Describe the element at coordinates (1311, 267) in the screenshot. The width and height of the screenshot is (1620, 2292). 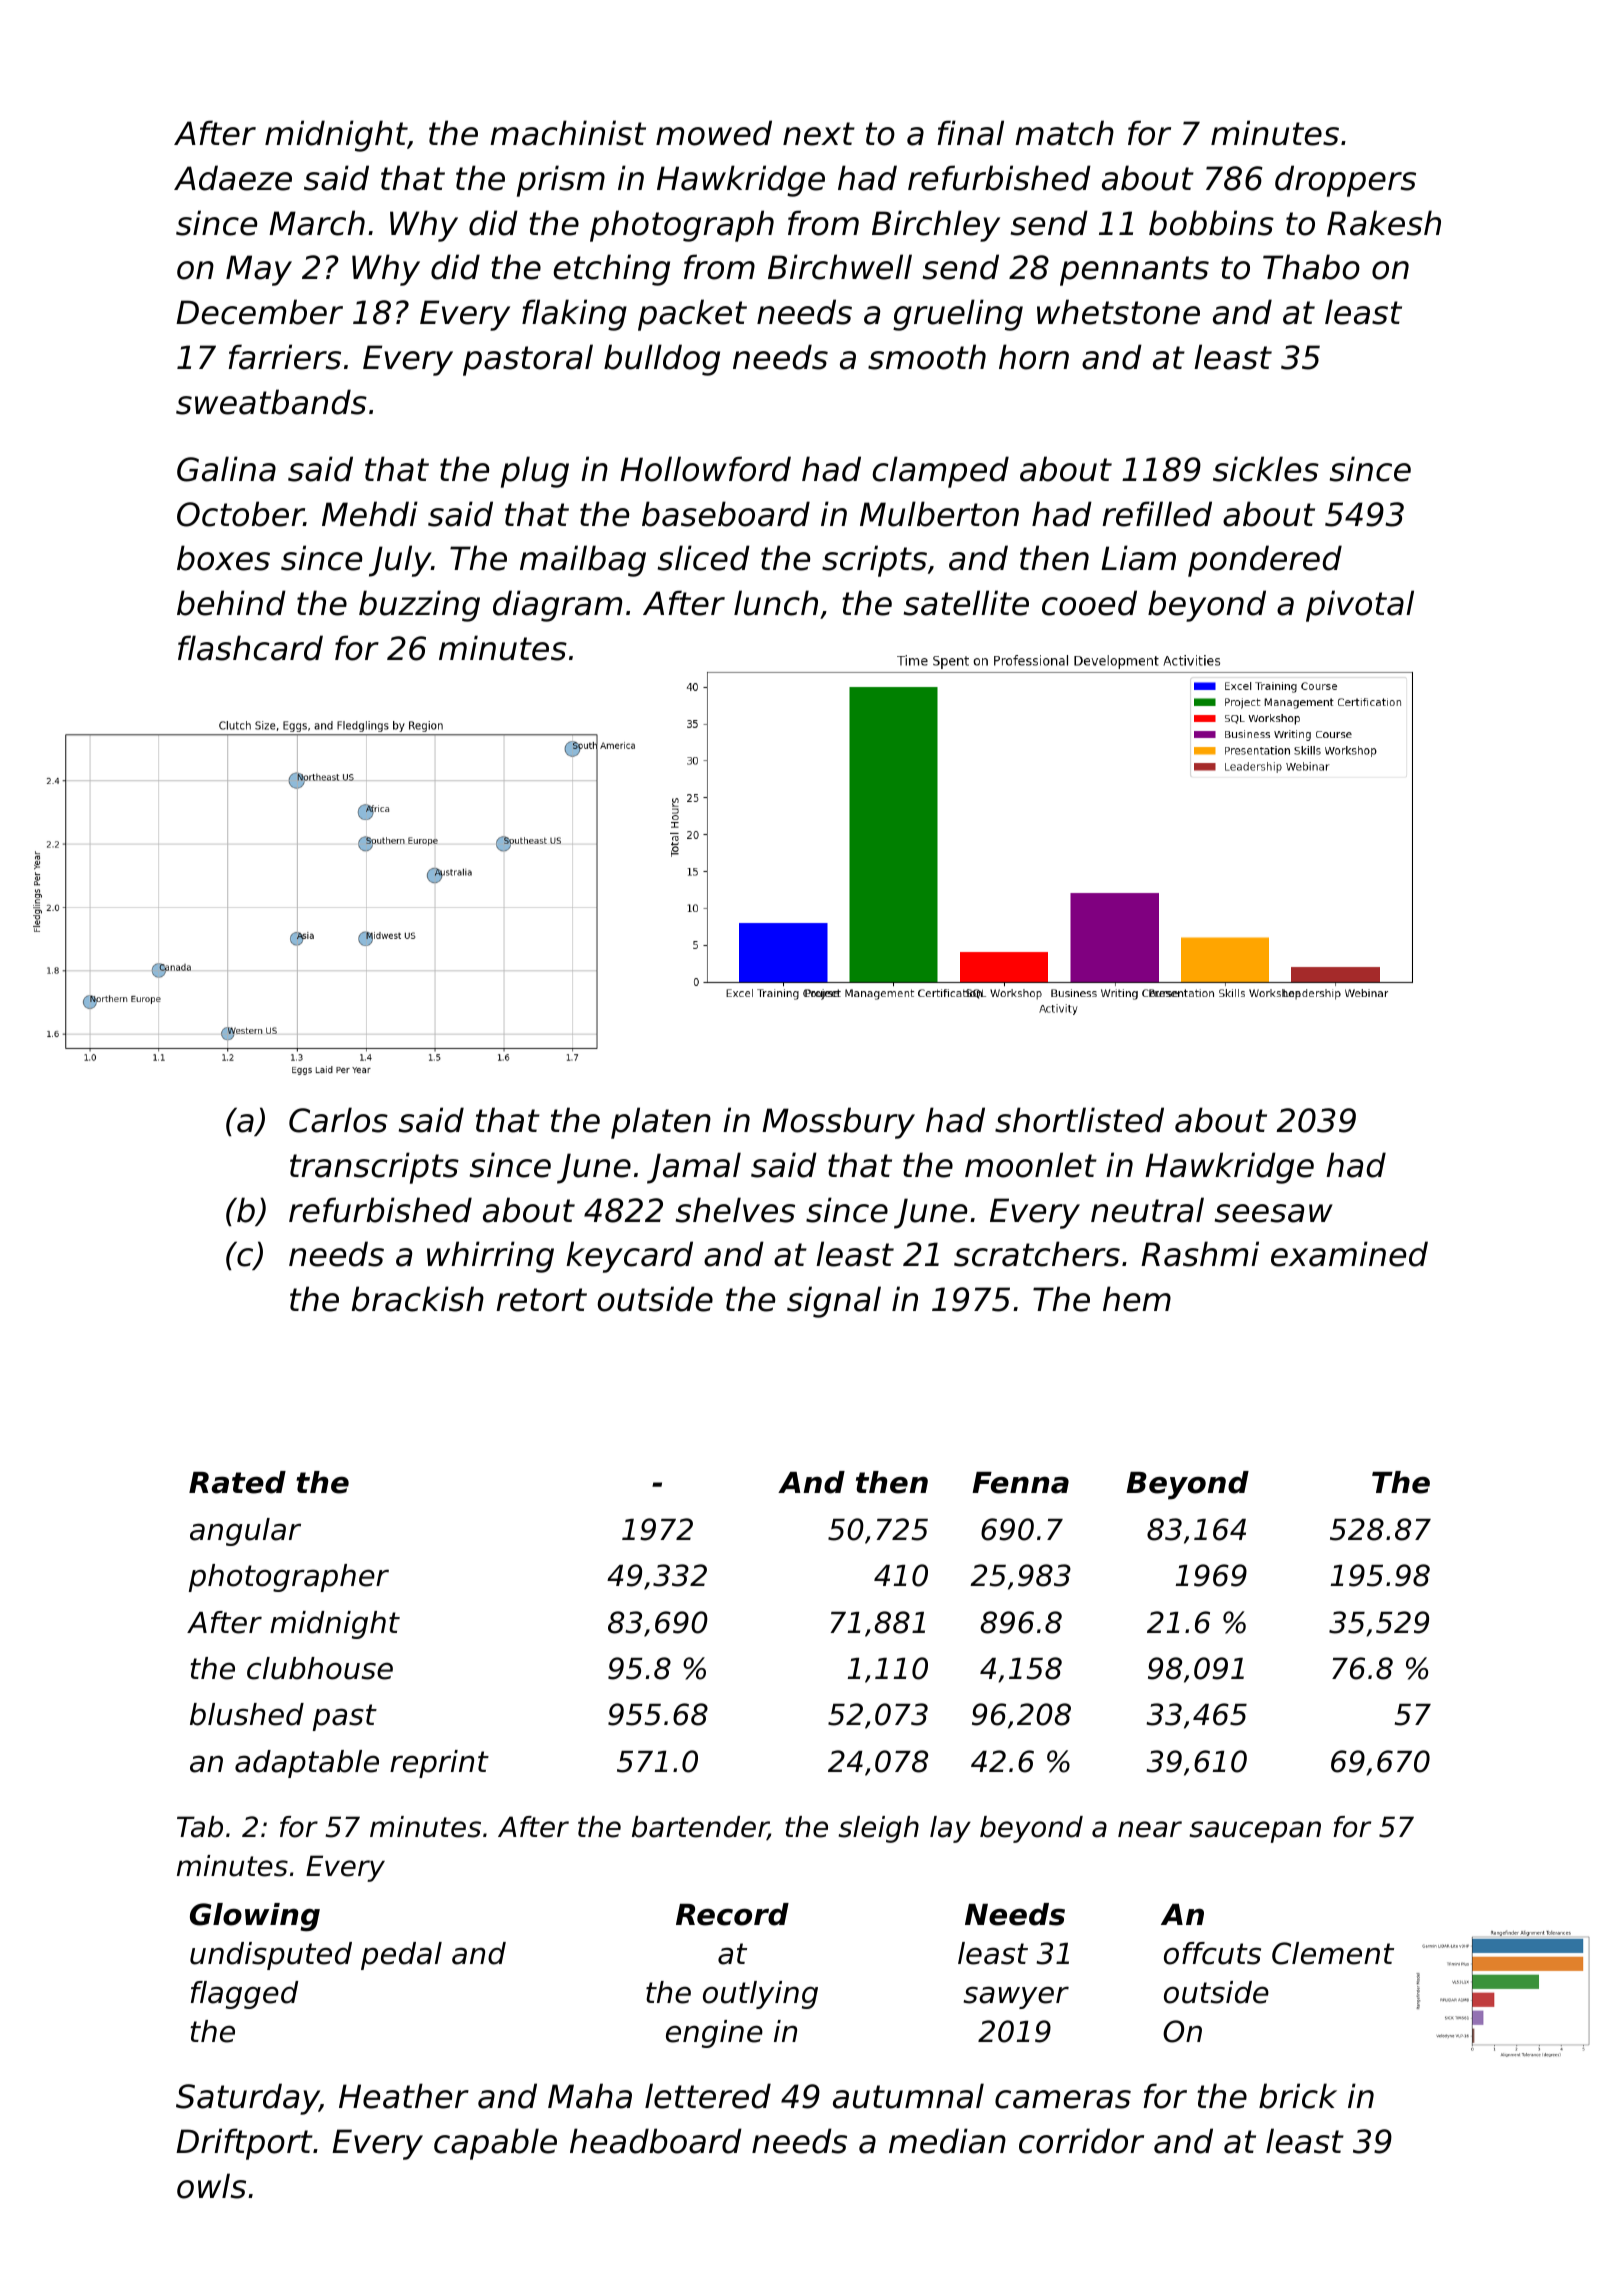
I see `Thabo` at that location.
